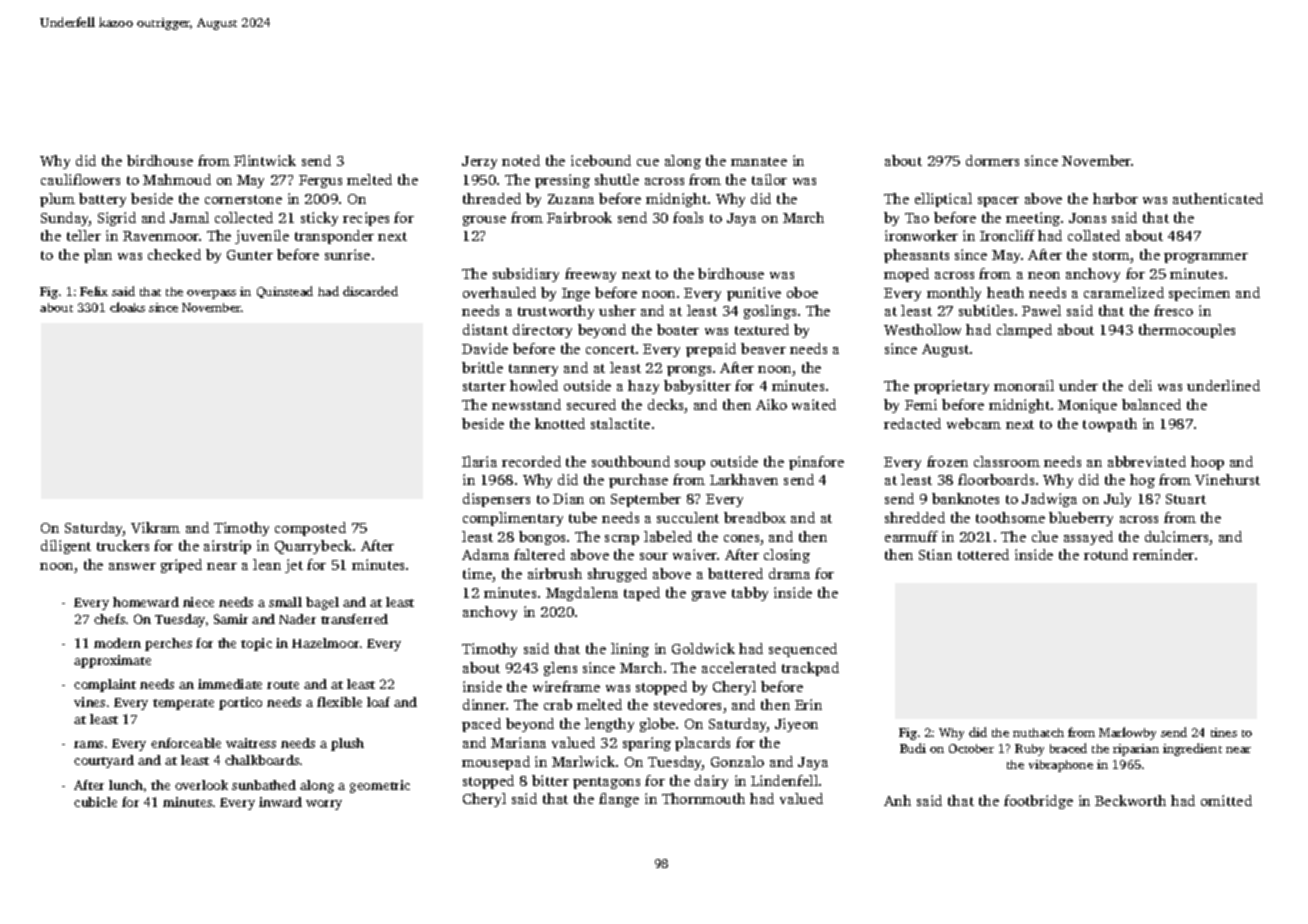 The height and width of the image is (924, 1308). What do you see at coordinates (95, 802) in the image?
I see `cubicle` at bounding box center [95, 802].
